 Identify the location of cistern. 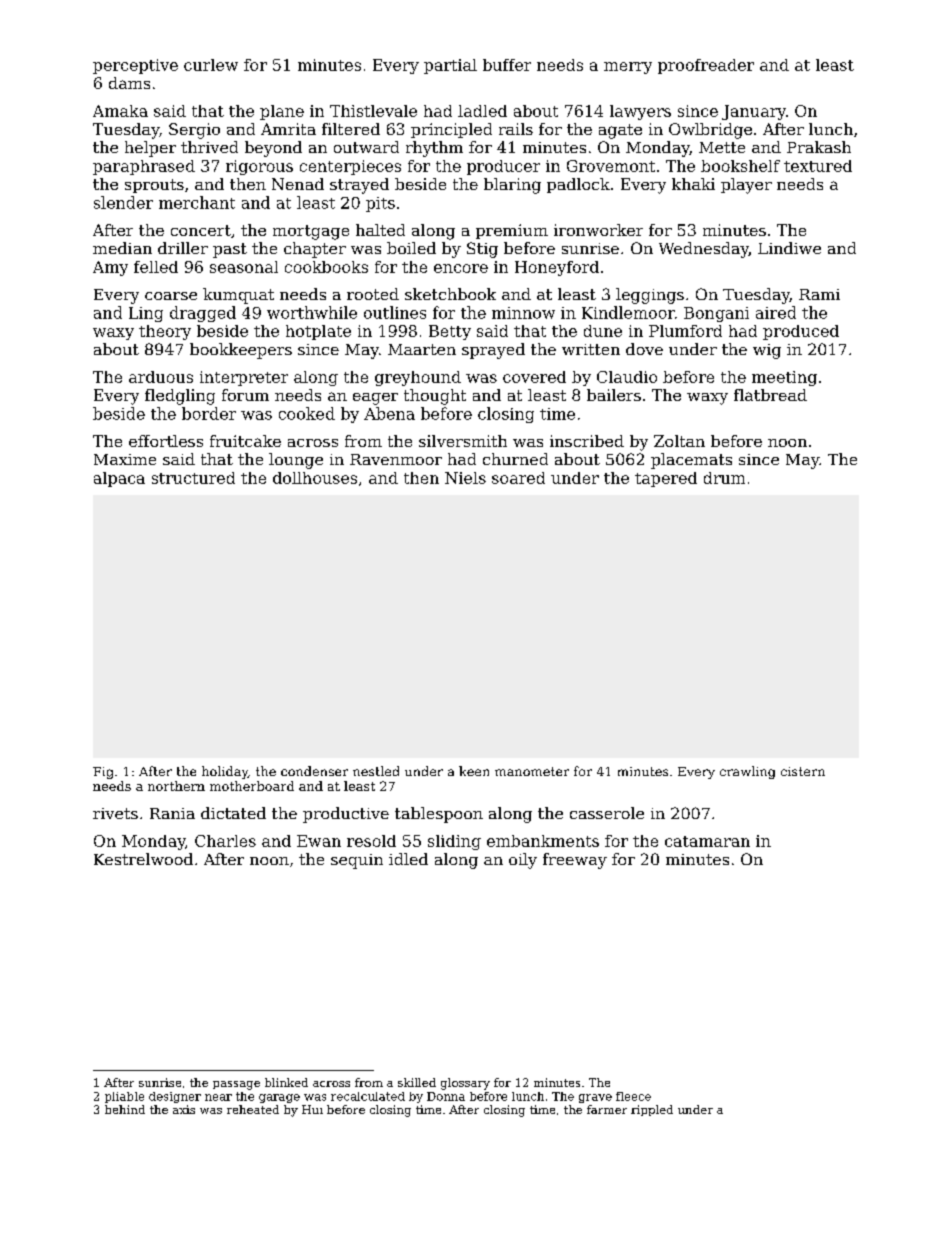
(803, 771).
